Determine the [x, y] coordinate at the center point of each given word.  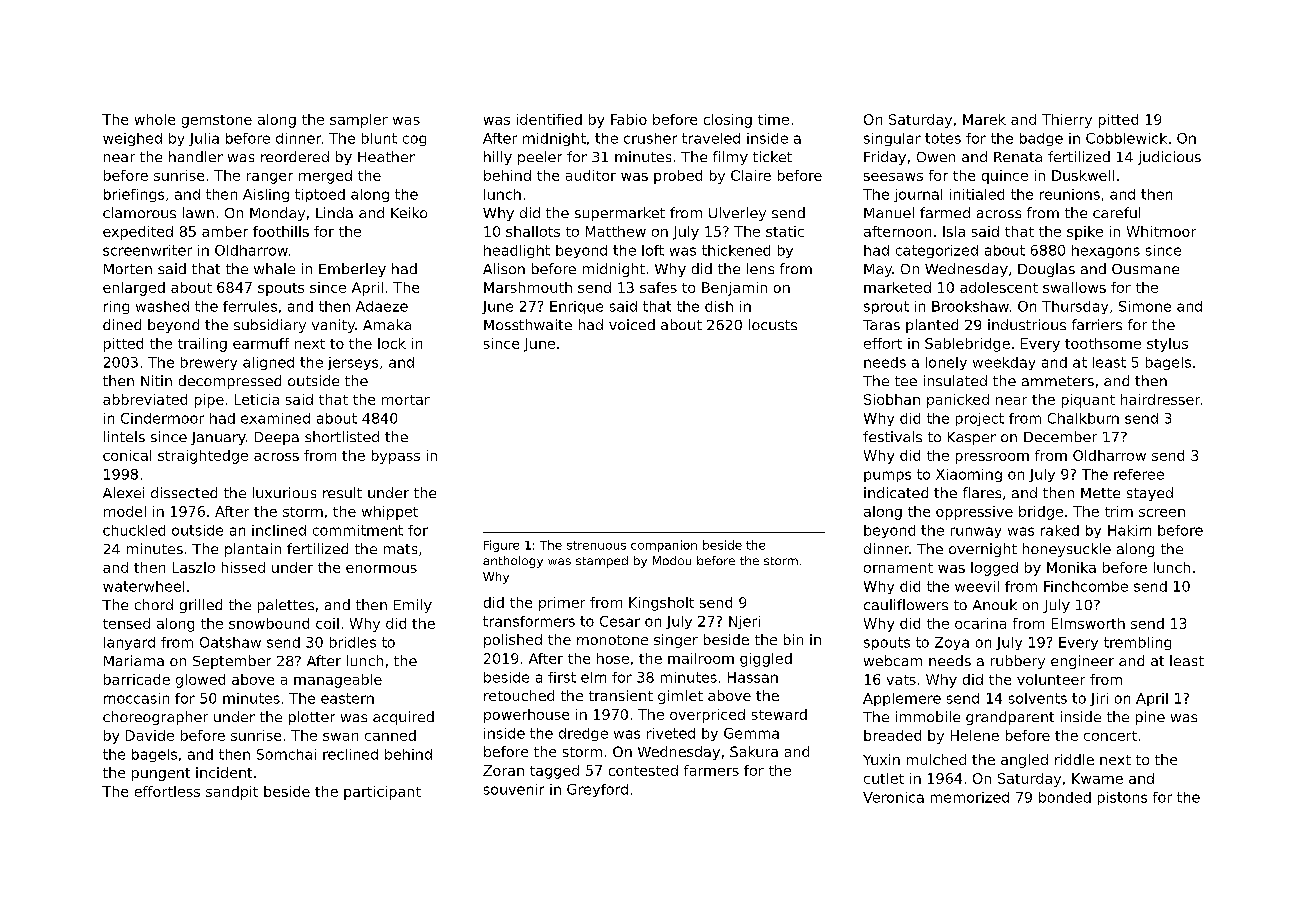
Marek [984, 119]
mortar [406, 400]
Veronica [893, 797]
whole [155, 119]
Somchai [286, 754]
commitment [358, 530]
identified [549, 119]
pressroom [992, 458]
